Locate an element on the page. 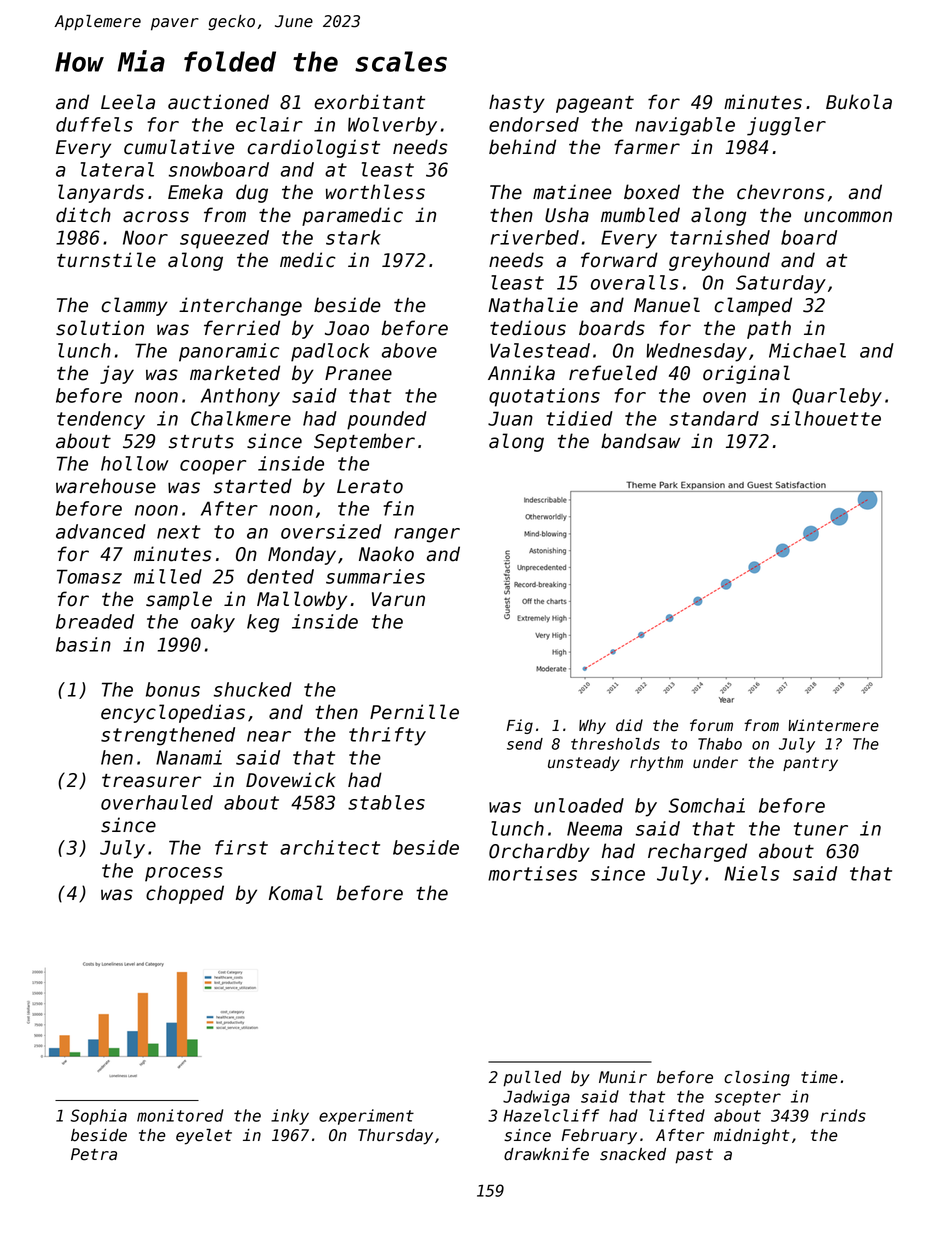 Image resolution: width=952 pixels, height=1233 pixels. rinds is located at coordinates (843, 1115).
